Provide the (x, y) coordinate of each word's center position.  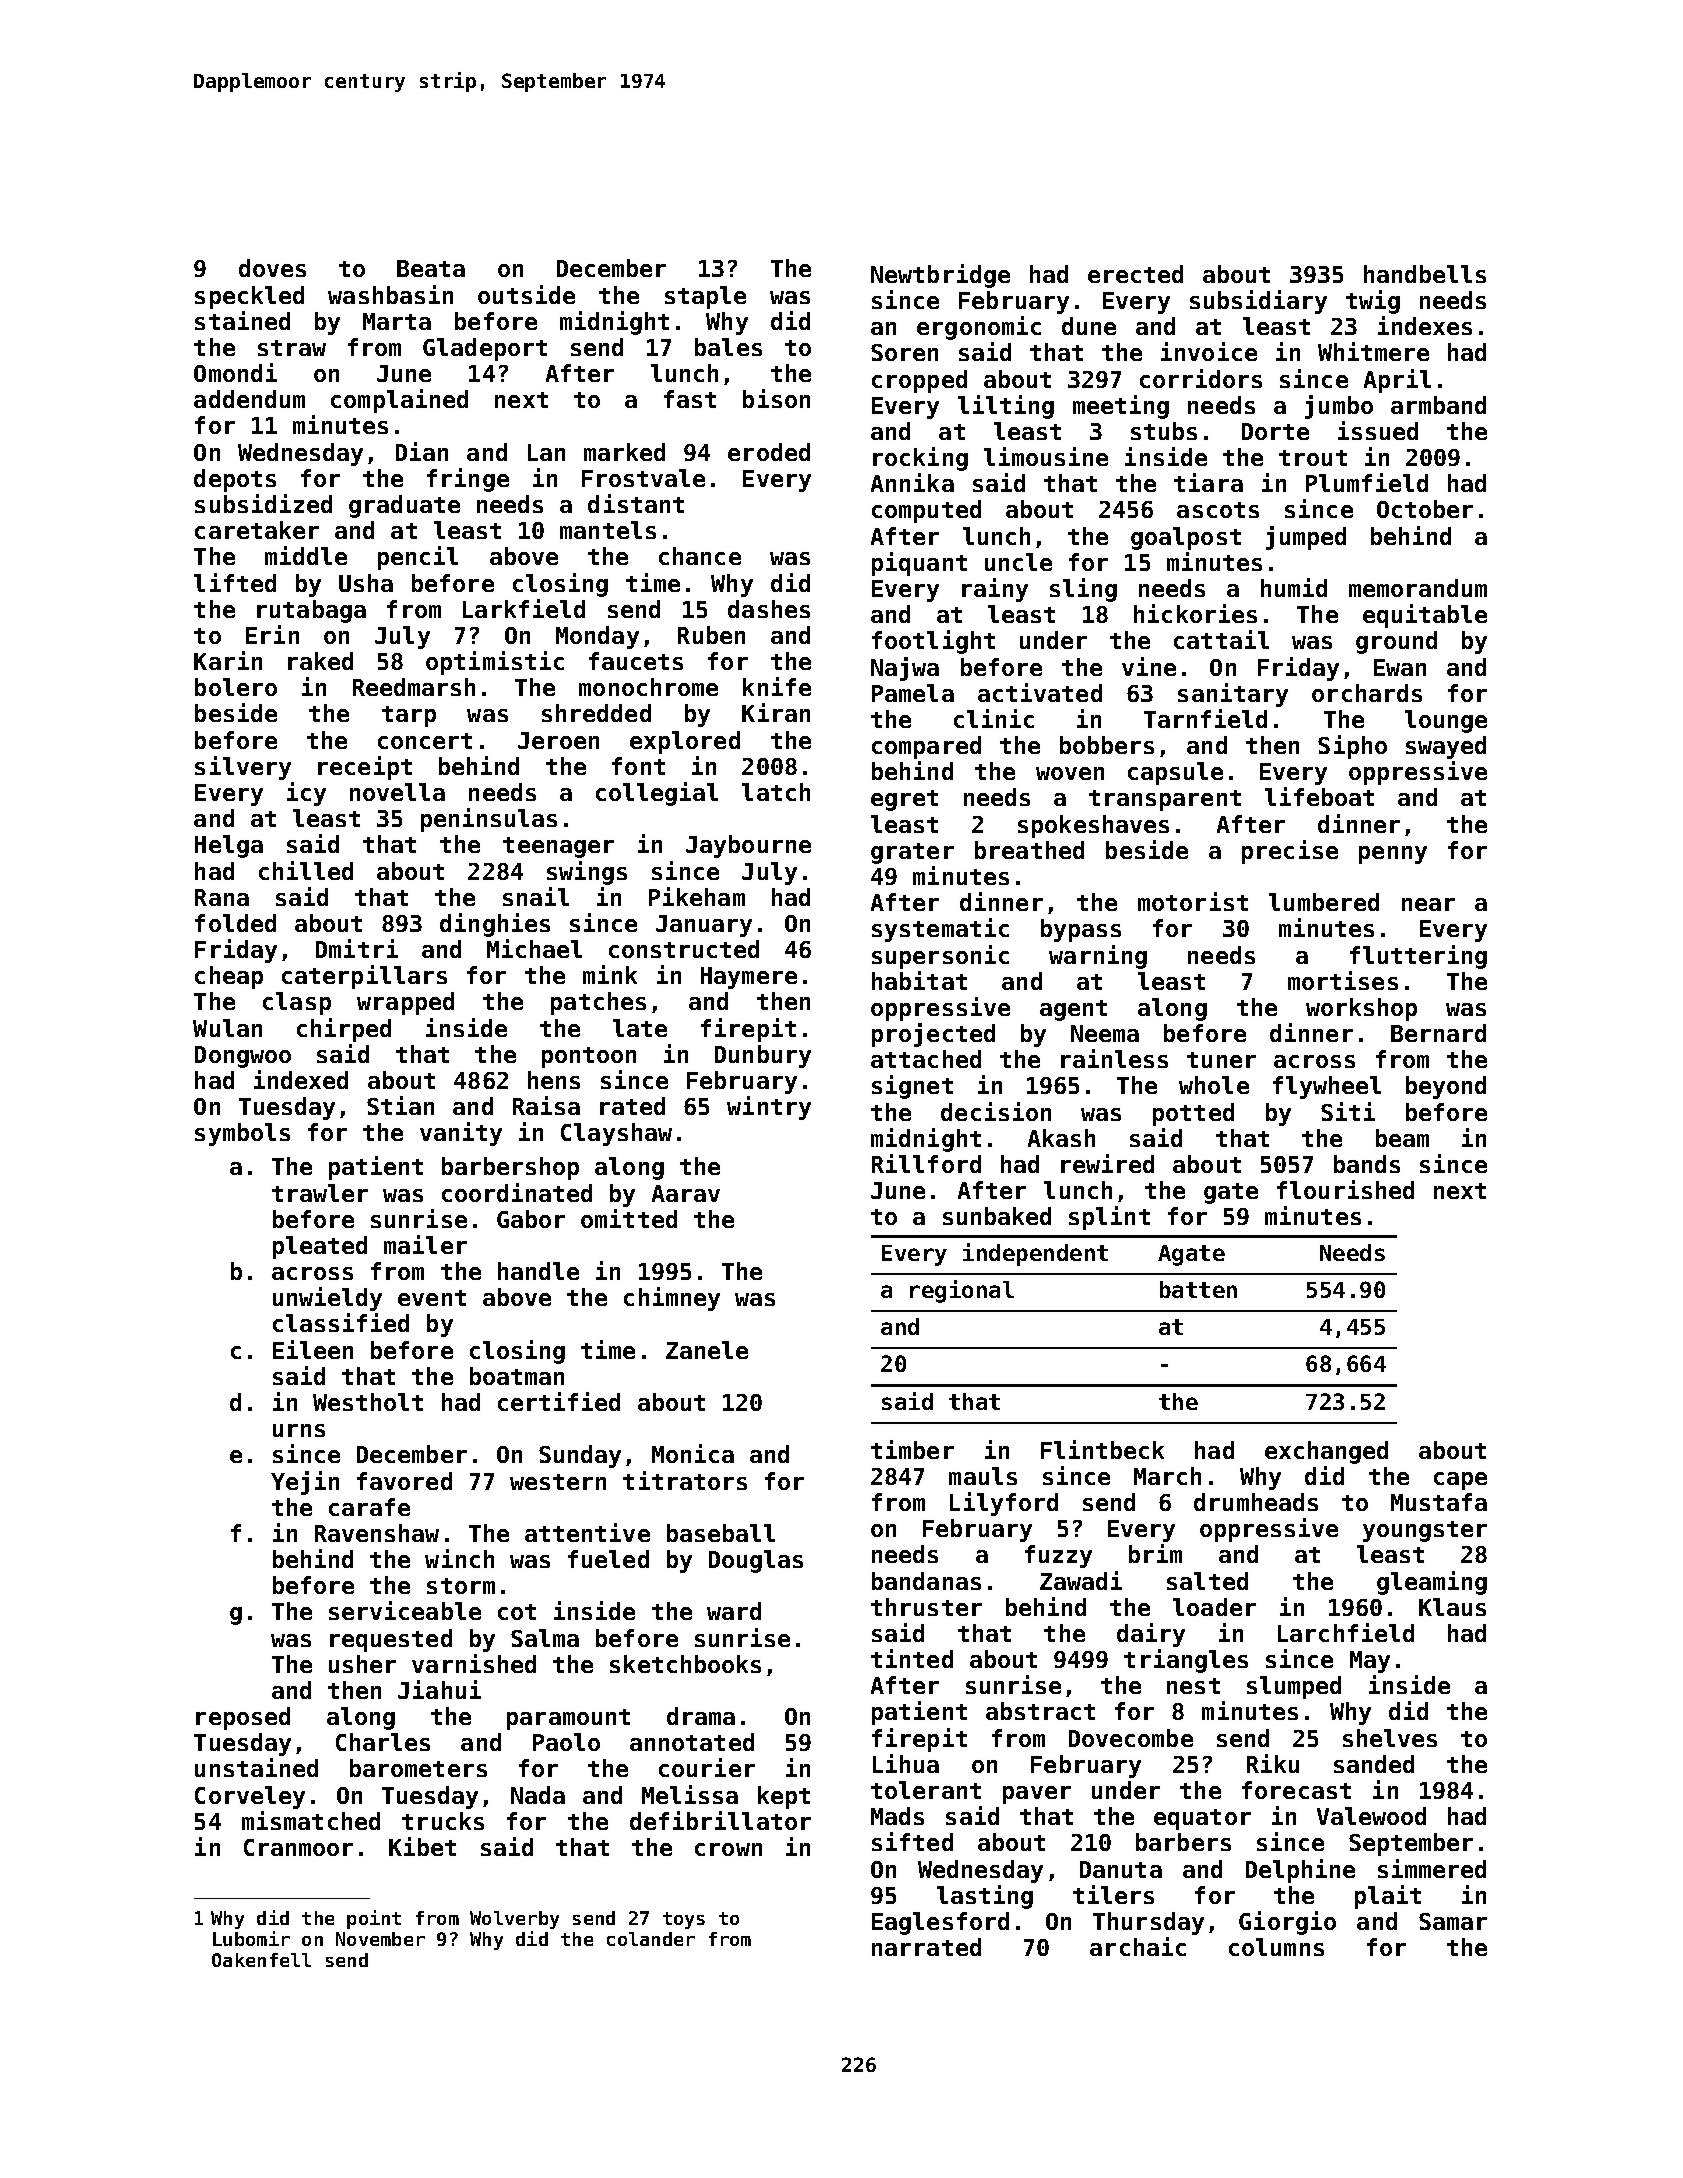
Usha (366, 583)
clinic (994, 718)
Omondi (235, 372)
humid (1294, 587)
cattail (1221, 639)
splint (1109, 1218)
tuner (1221, 1060)
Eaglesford (940, 1923)
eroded (769, 452)
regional (962, 1291)
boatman (517, 1376)
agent (1073, 1010)
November (380, 1939)
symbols (242, 1134)
